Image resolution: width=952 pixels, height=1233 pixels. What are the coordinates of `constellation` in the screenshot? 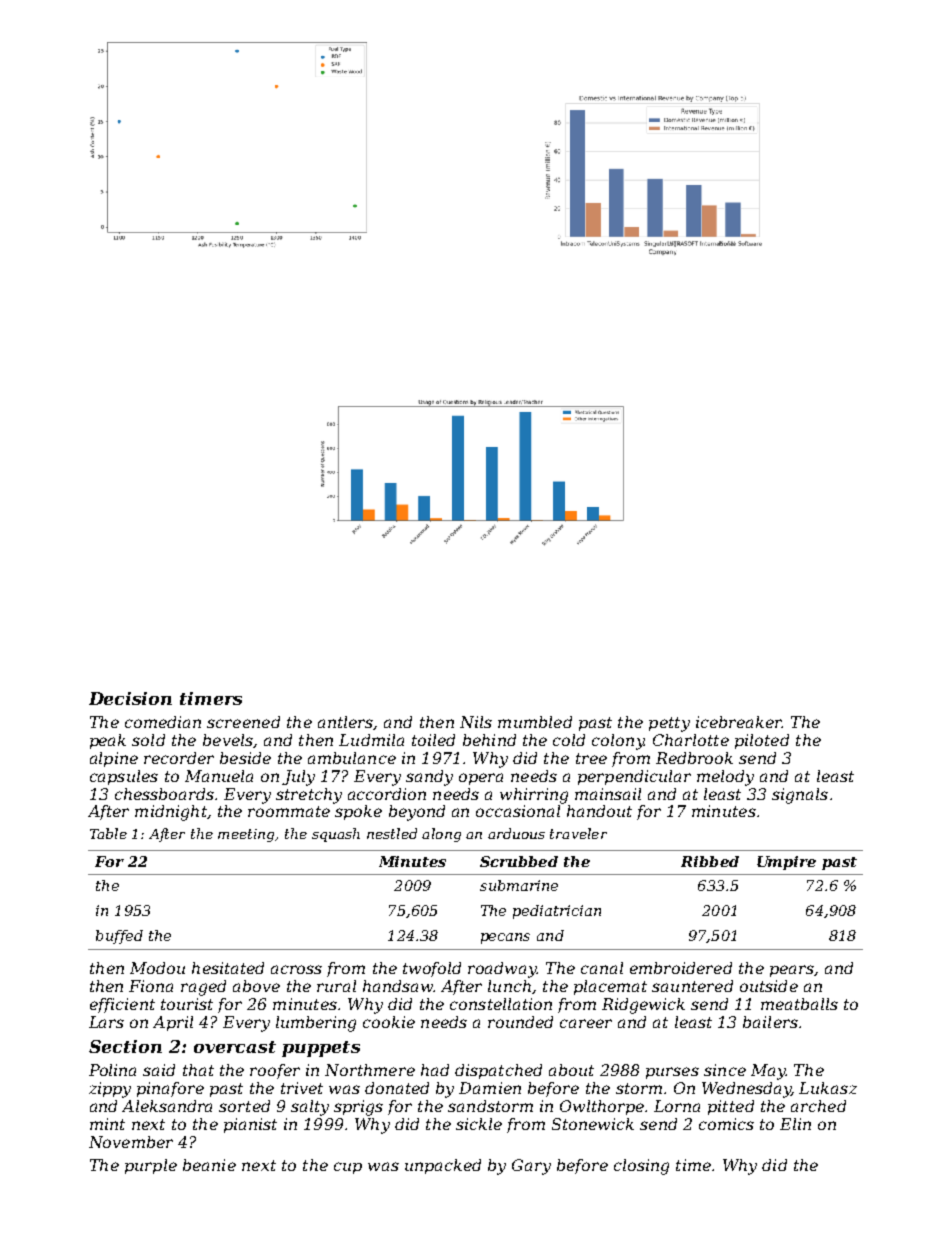 It's located at (501, 1004).
